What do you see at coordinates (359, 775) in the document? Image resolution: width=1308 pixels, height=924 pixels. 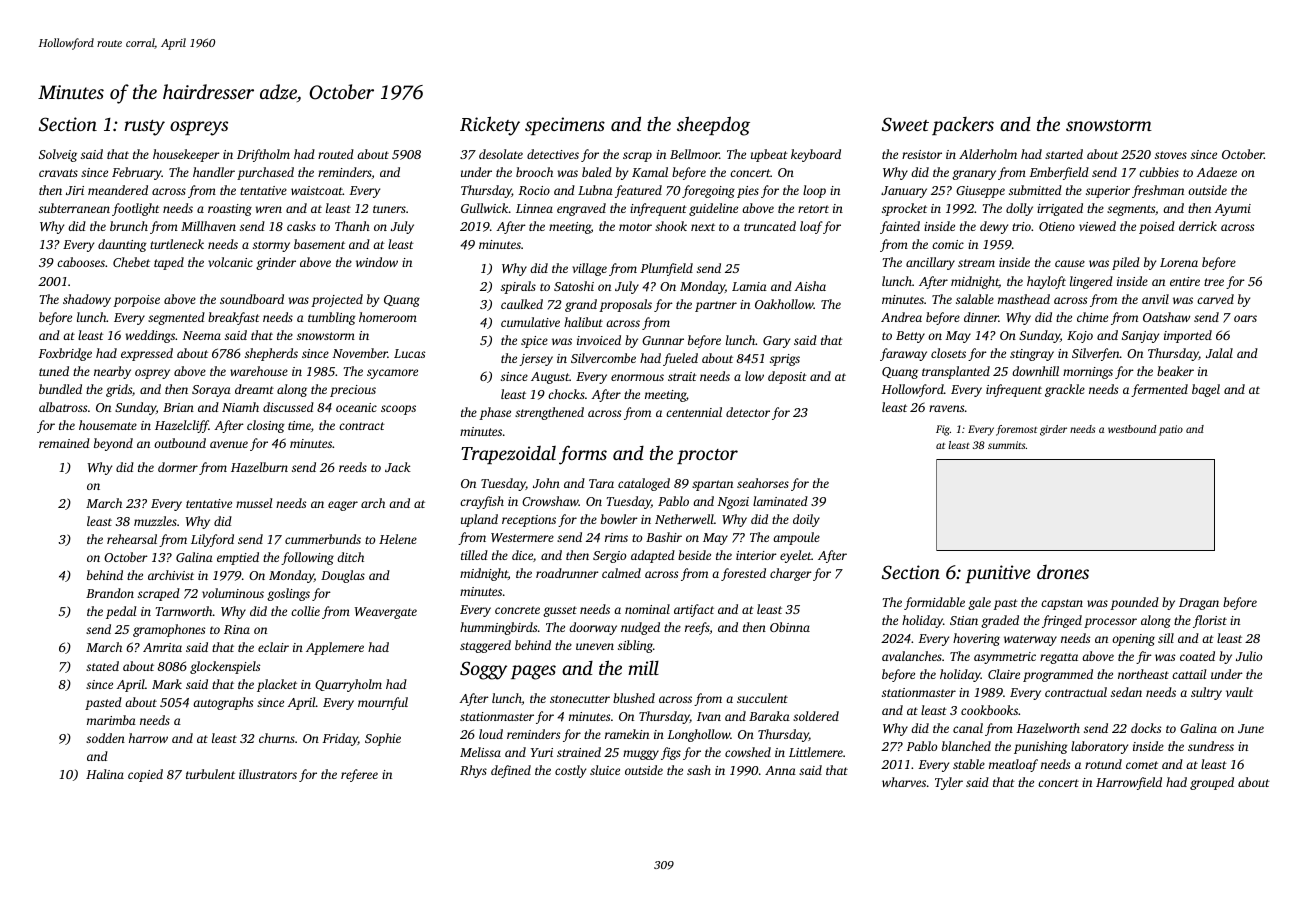 I see `referee` at bounding box center [359, 775].
